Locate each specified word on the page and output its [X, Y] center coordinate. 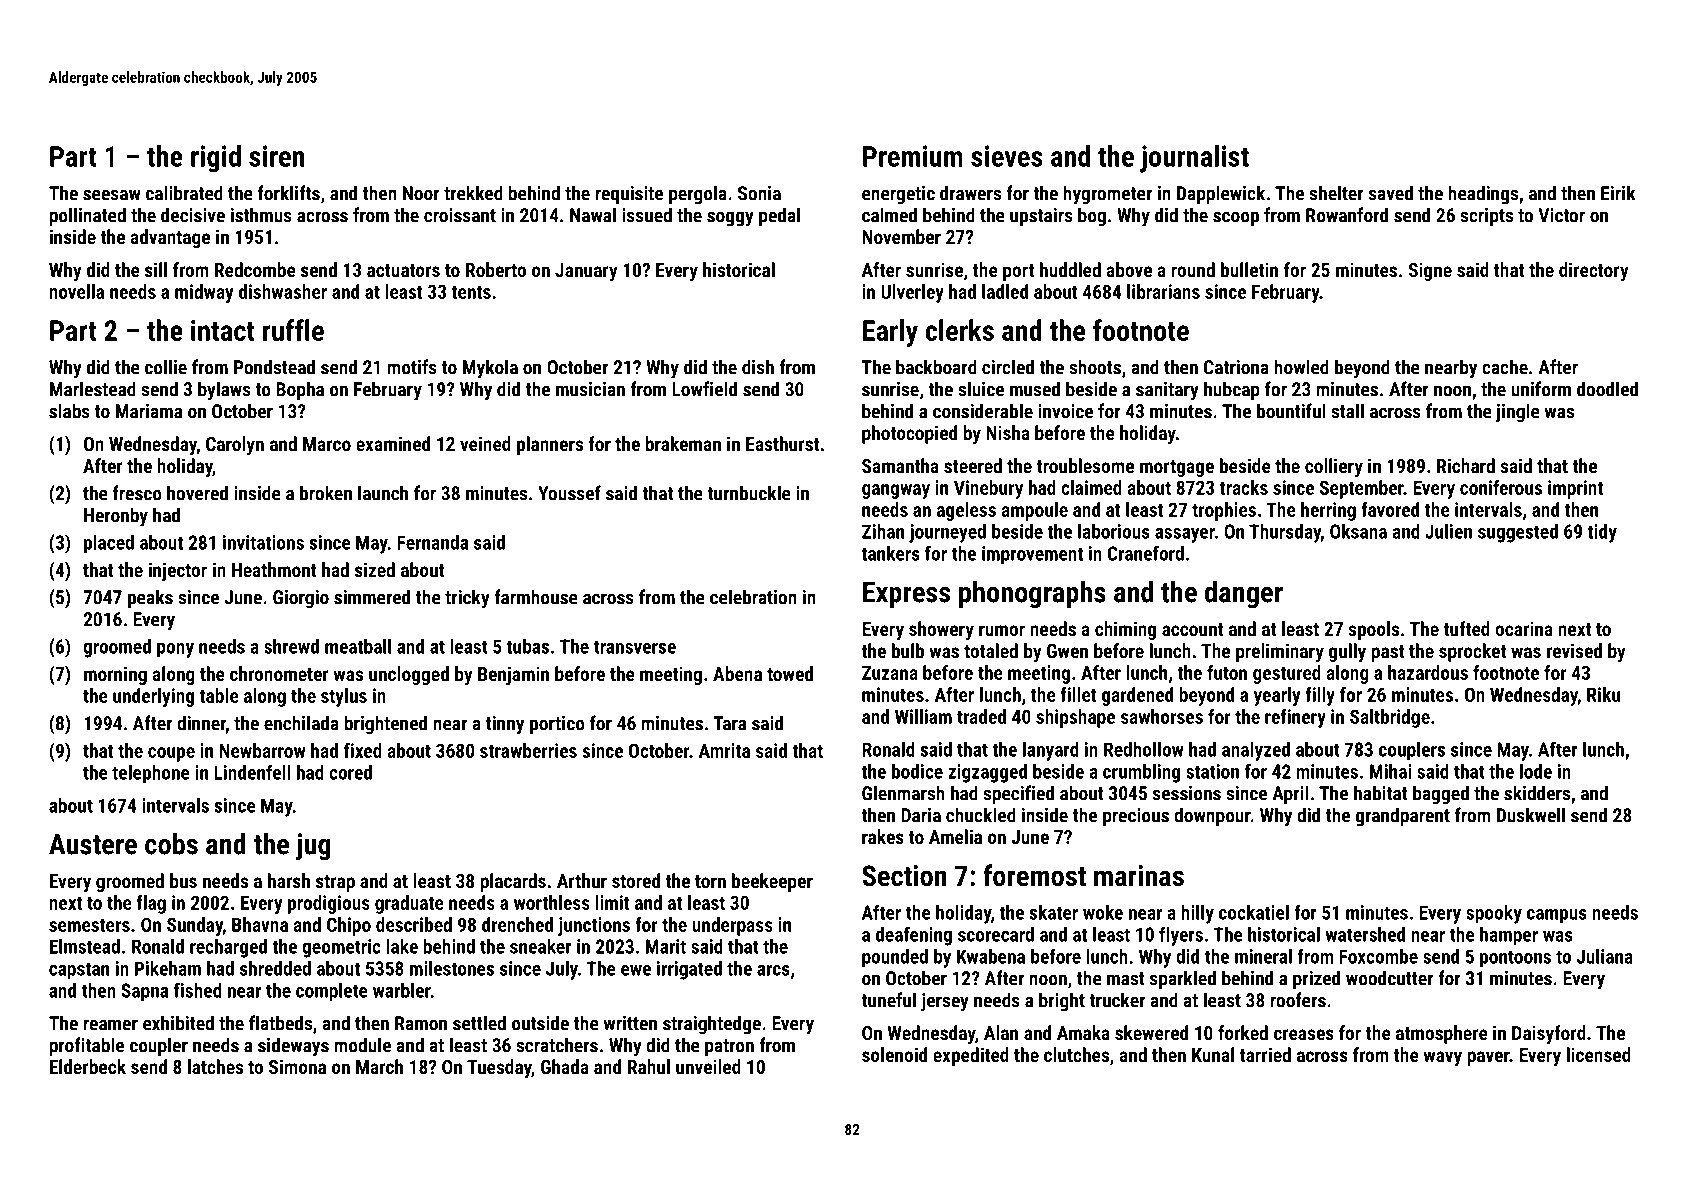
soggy [730, 219]
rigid [216, 159]
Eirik [1618, 193]
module [362, 1045]
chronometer [279, 673]
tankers [890, 553]
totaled [991, 650]
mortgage [1177, 468]
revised [1574, 650]
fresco [137, 493]
